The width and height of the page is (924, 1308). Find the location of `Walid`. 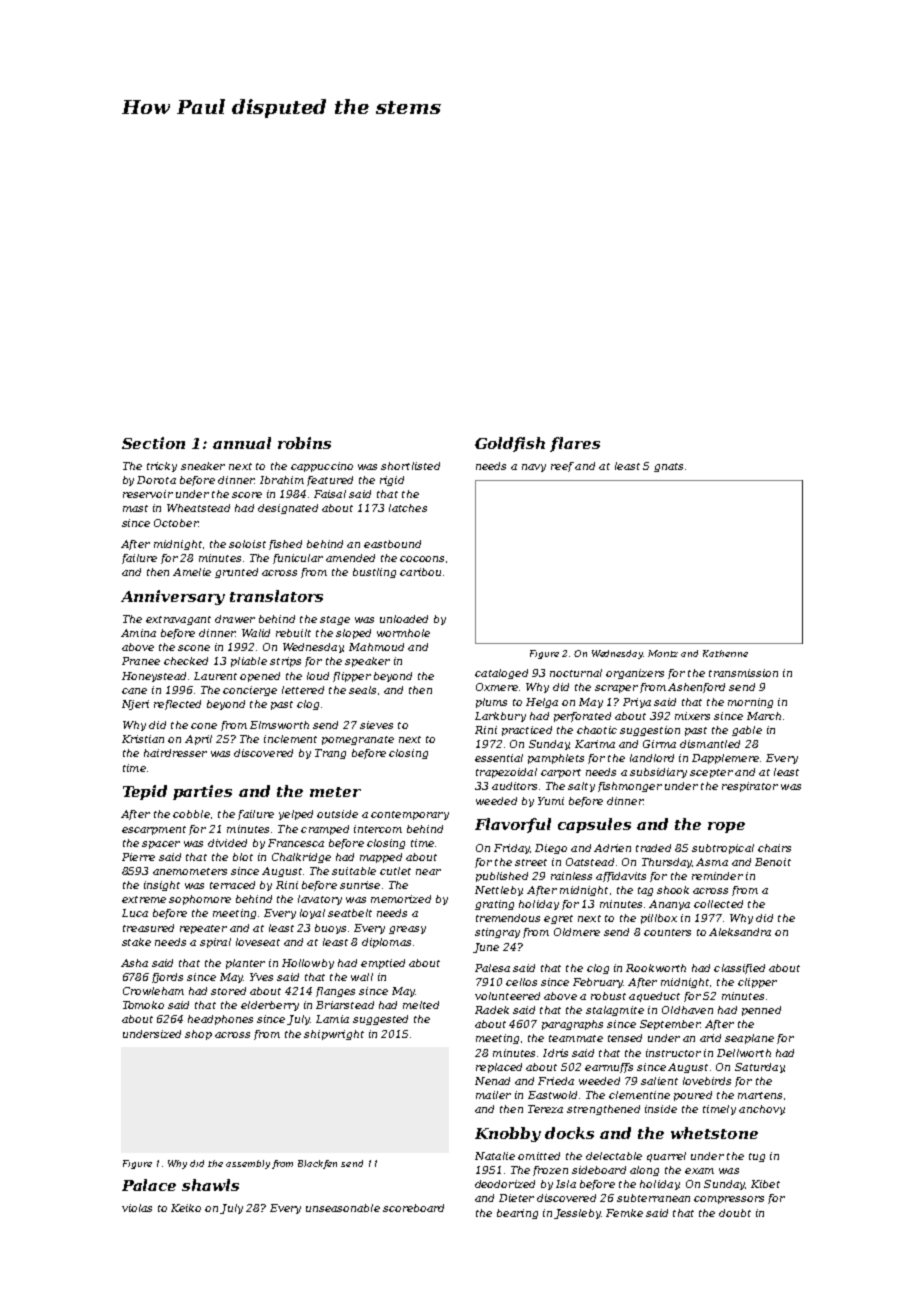

Walid is located at coordinates (256, 633).
